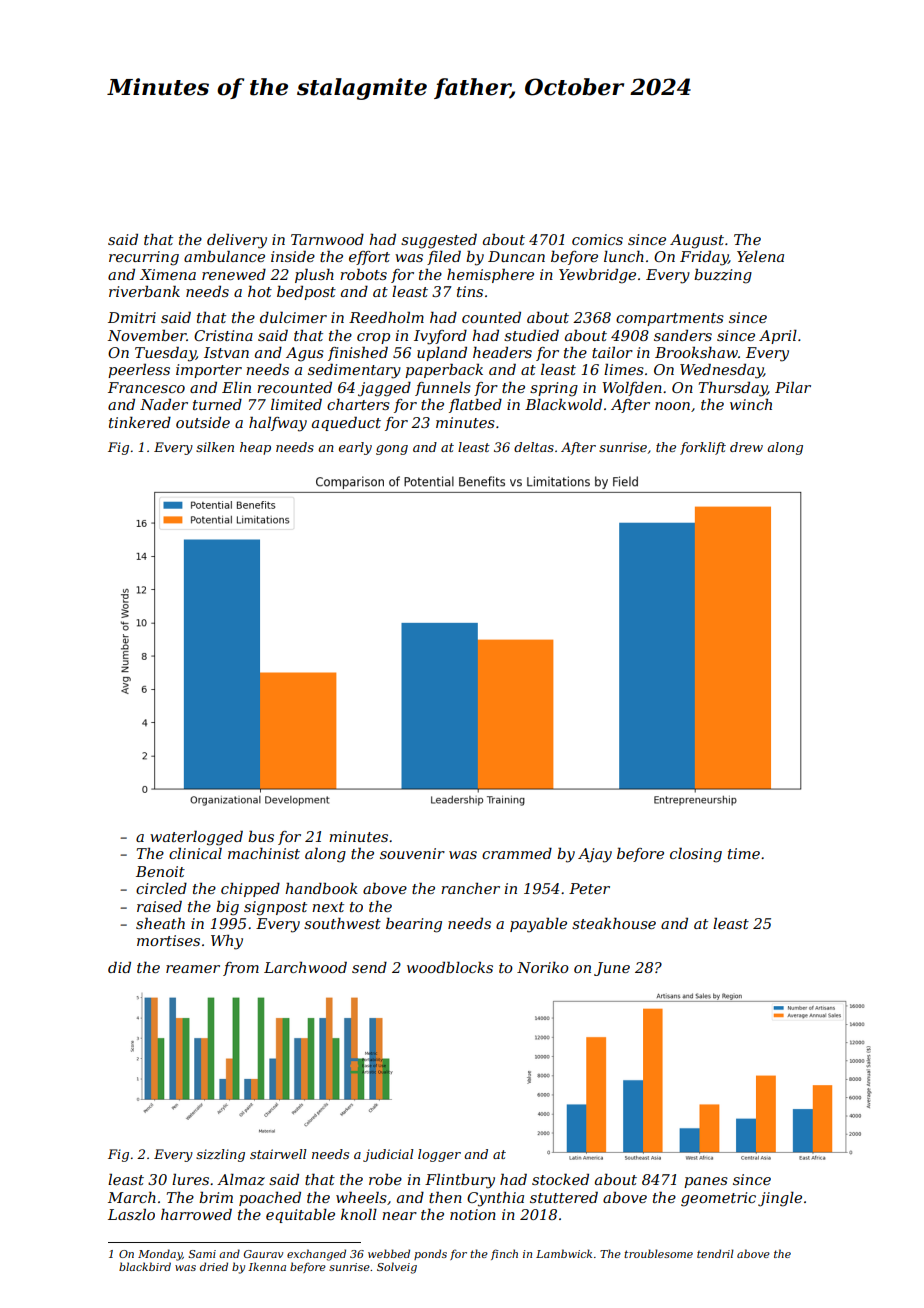 The image size is (924, 1308). I want to click on forklift, so click(703, 448).
